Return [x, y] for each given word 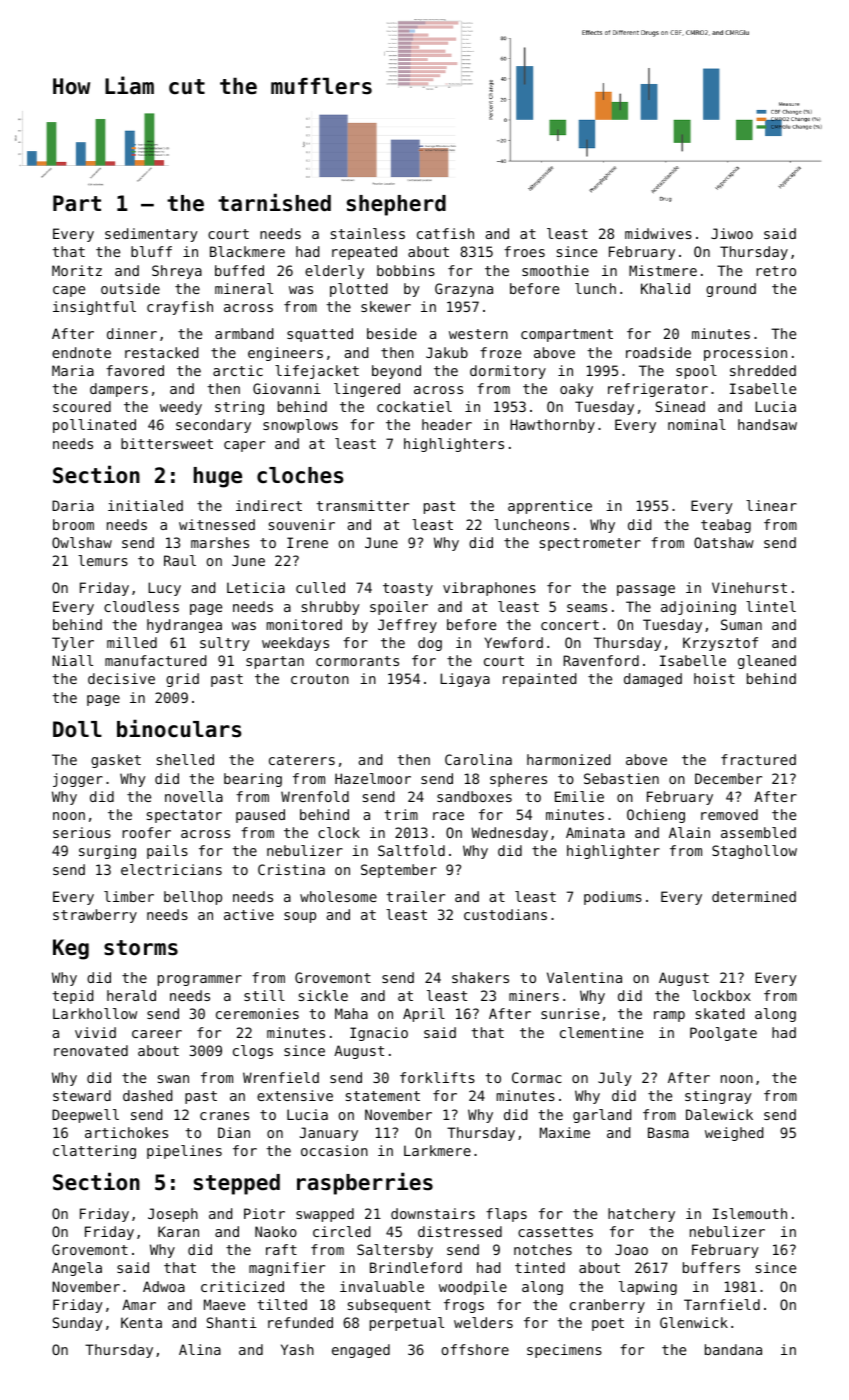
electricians [171, 869]
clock [339, 832]
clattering [94, 1152]
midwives [658, 233]
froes [524, 251]
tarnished [274, 202]
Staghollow [754, 852]
